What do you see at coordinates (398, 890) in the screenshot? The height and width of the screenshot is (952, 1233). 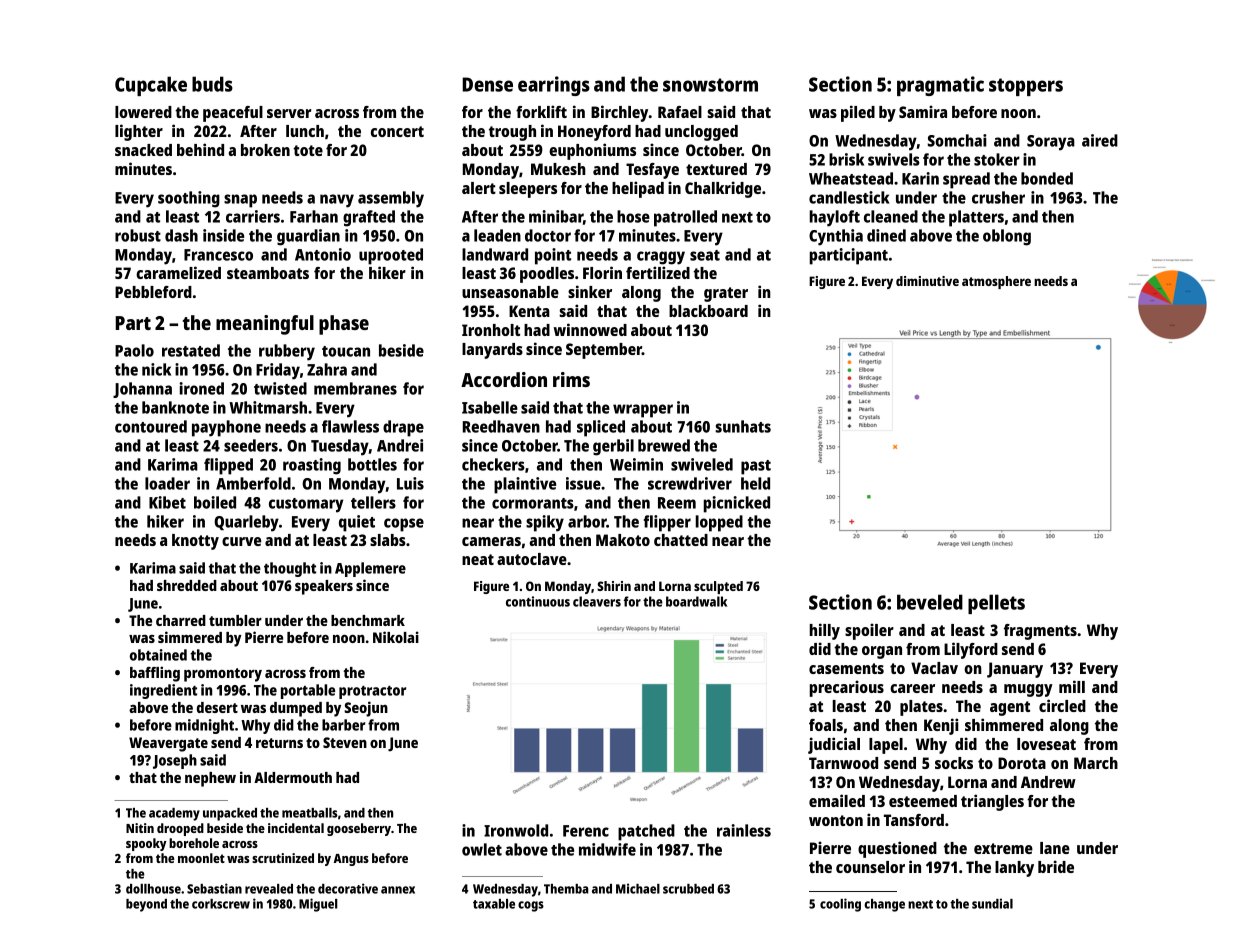 I see `annex` at bounding box center [398, 890].
